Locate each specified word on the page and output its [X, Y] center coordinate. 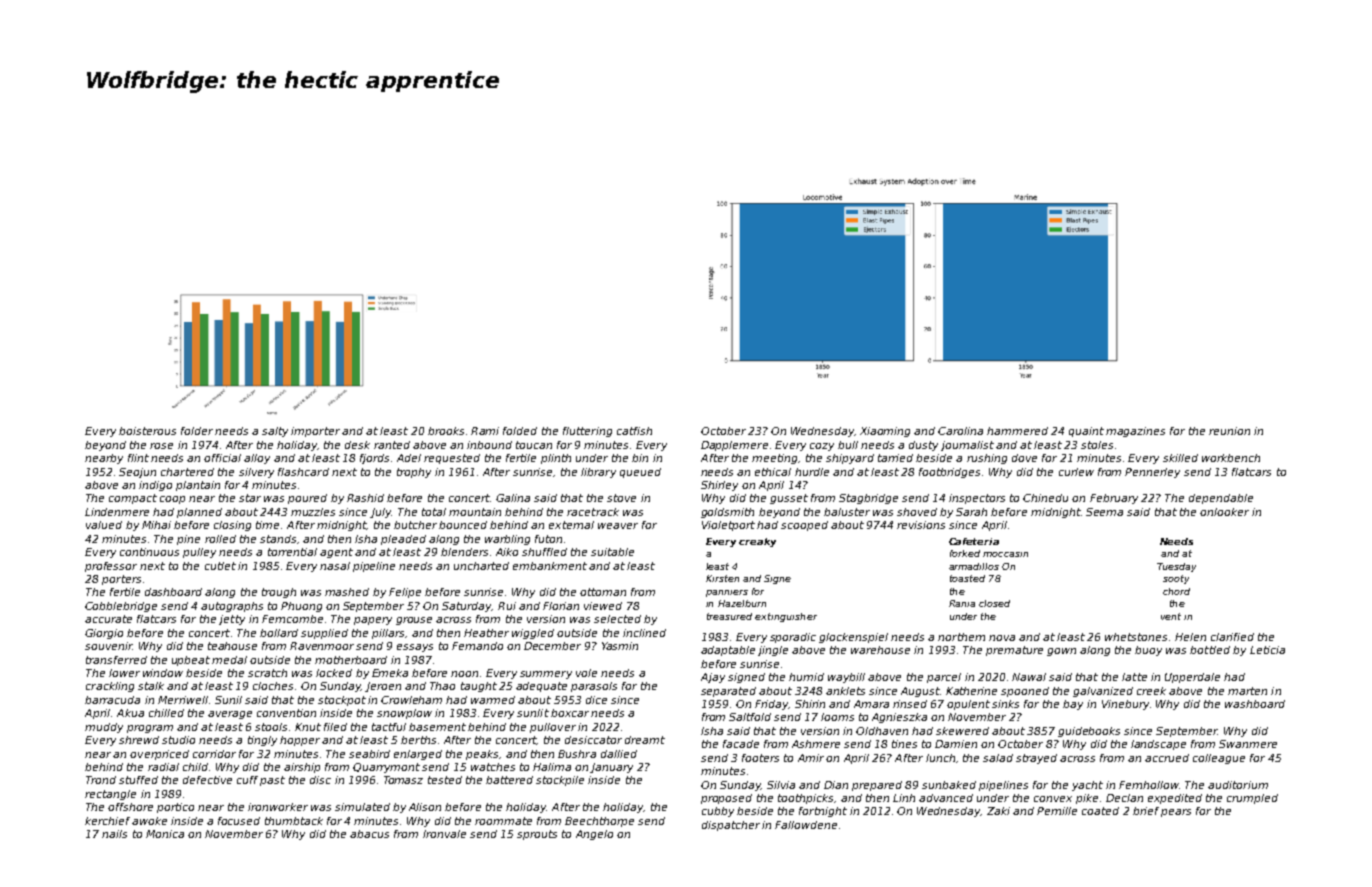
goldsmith [727, 513]
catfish [634, 431]
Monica [165, 834]
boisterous [147, 431]
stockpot [342, 701]
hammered [1017, 431]
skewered [962, 731]
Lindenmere [117, 512]
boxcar [570, 713]
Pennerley [1152, 473]
